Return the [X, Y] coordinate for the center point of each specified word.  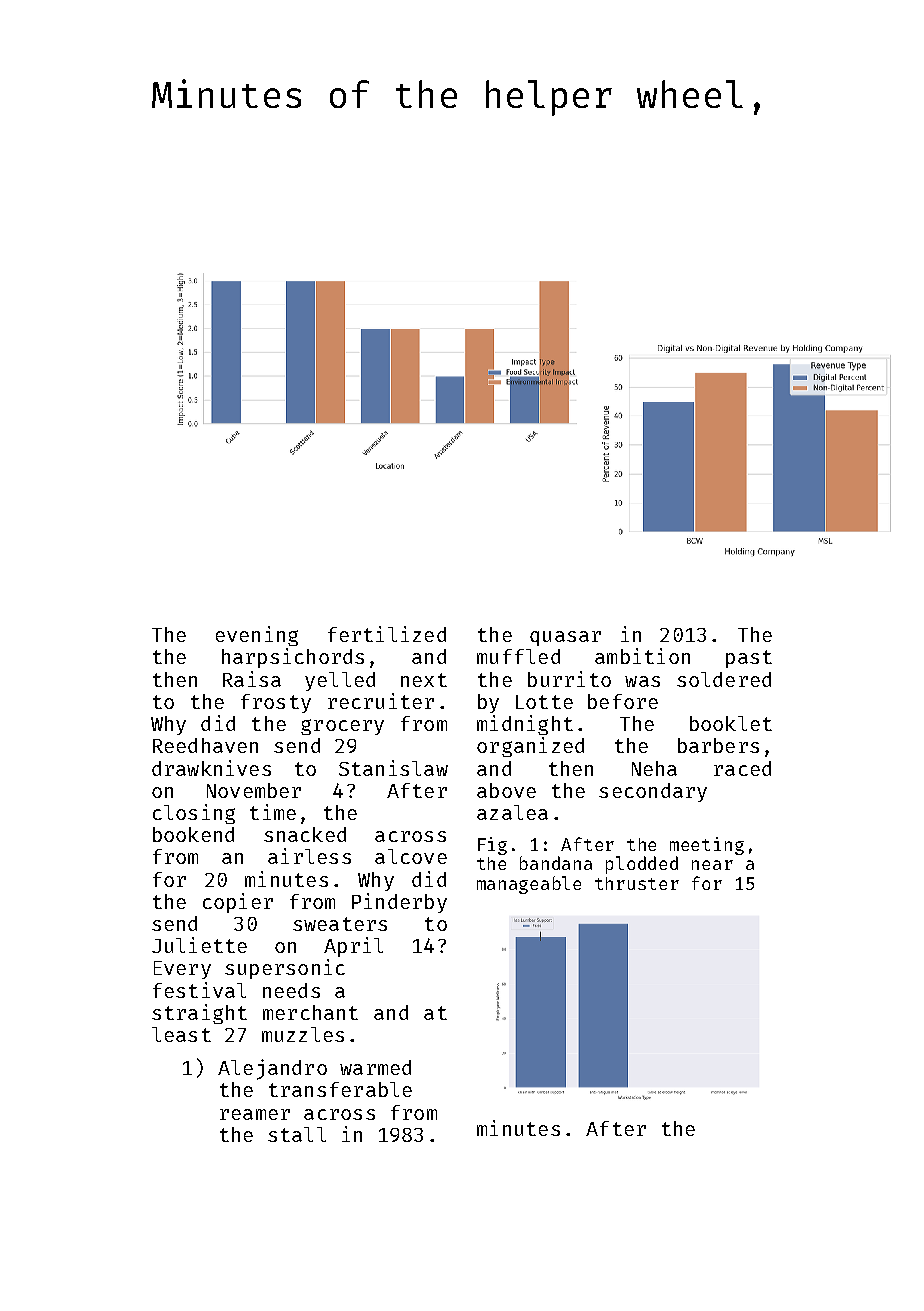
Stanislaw [393, 768]
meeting [707, 846]
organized [530, 747]
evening [257, 636]
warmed [375, 1067]
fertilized [387, 634]
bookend [193, 834]
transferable [340, 1089]
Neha [654, 768]
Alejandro [272, 1069]
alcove [411, 856]
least [181, 1034]
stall [297, 1134]
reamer [255, 1114]
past [749, 659]
